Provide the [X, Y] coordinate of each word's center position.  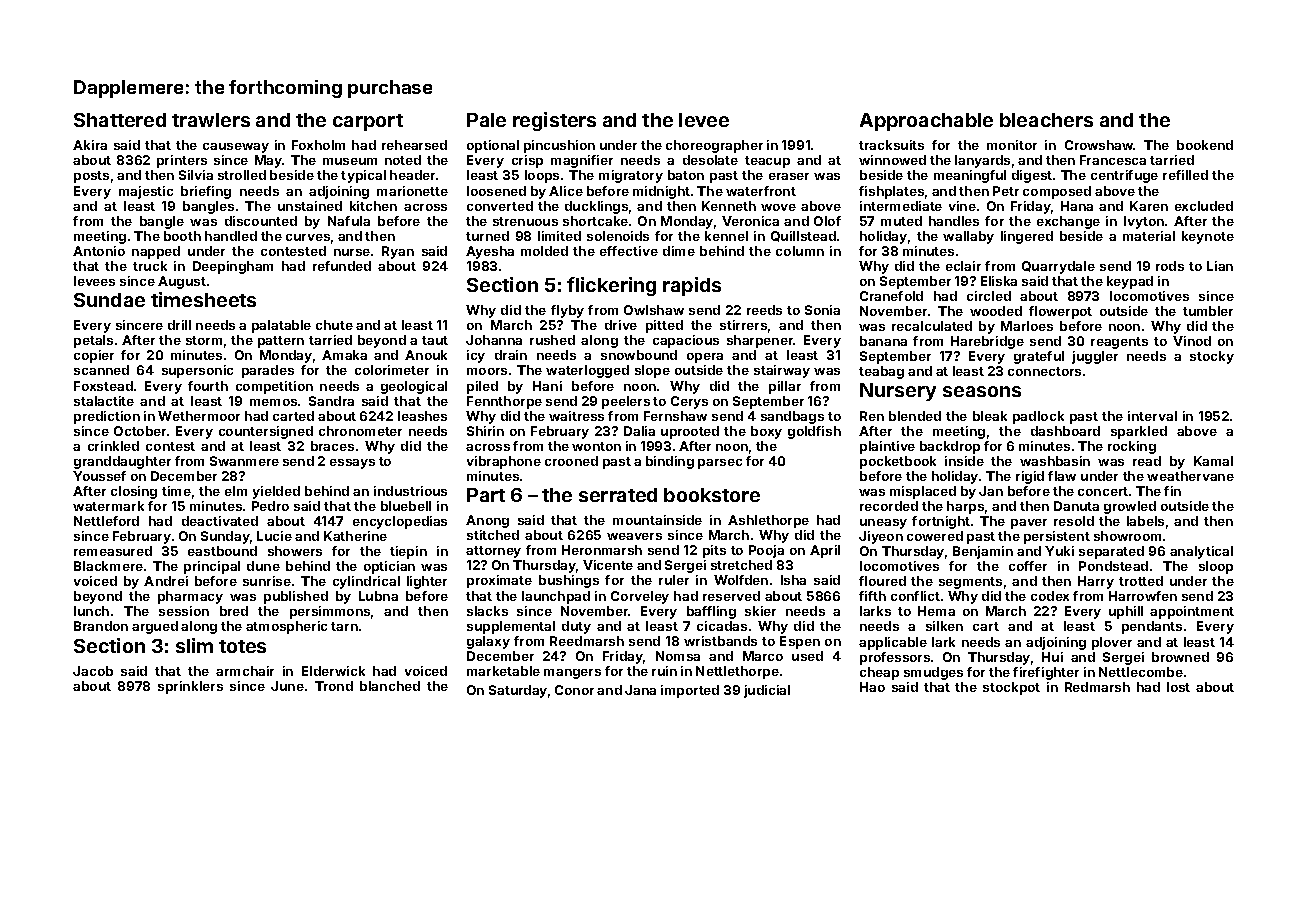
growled [1130, 507]
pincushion [559, 146]
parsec [720, 464]
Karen [1149, 206]
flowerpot [1060, 312]
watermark [108, 506]
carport [368, 122]
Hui [1052, 657]
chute [334, 325]
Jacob [93, 671]
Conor [574, 690]
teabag [881, 372]
